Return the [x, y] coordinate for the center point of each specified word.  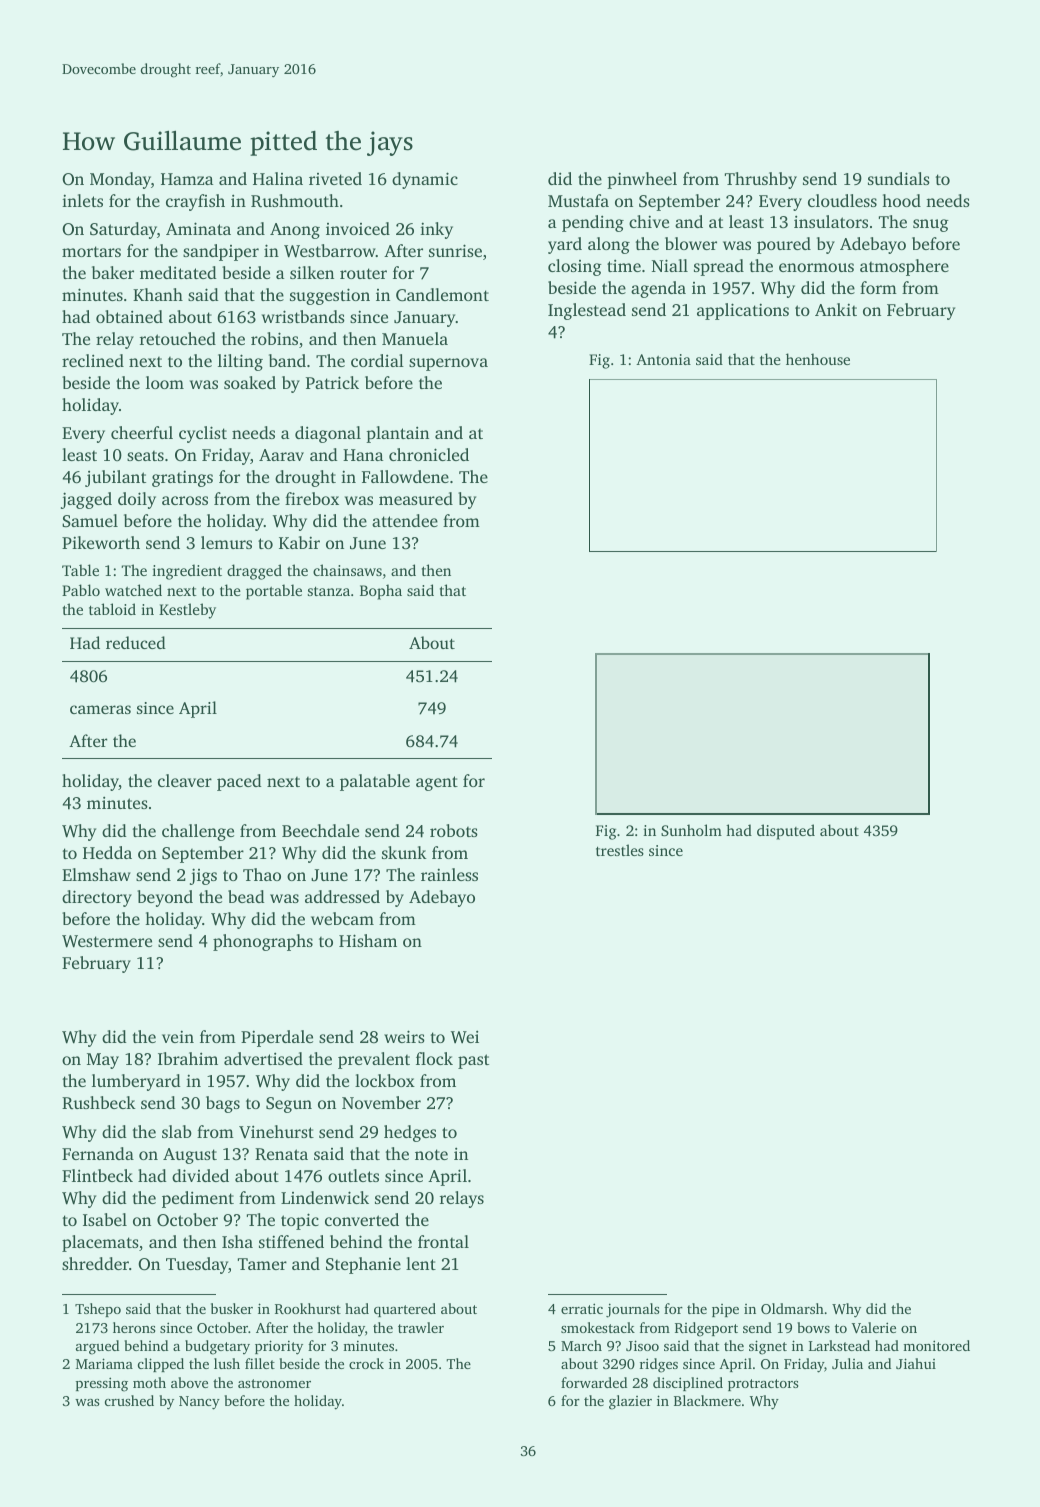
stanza [329, 591]
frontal [443, 1241]
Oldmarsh [792, 1308]
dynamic [425, 180]
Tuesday [197, 1265]
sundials [899, 178]
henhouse [818, 359]
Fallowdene [405, 476]
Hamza [187, 179]
